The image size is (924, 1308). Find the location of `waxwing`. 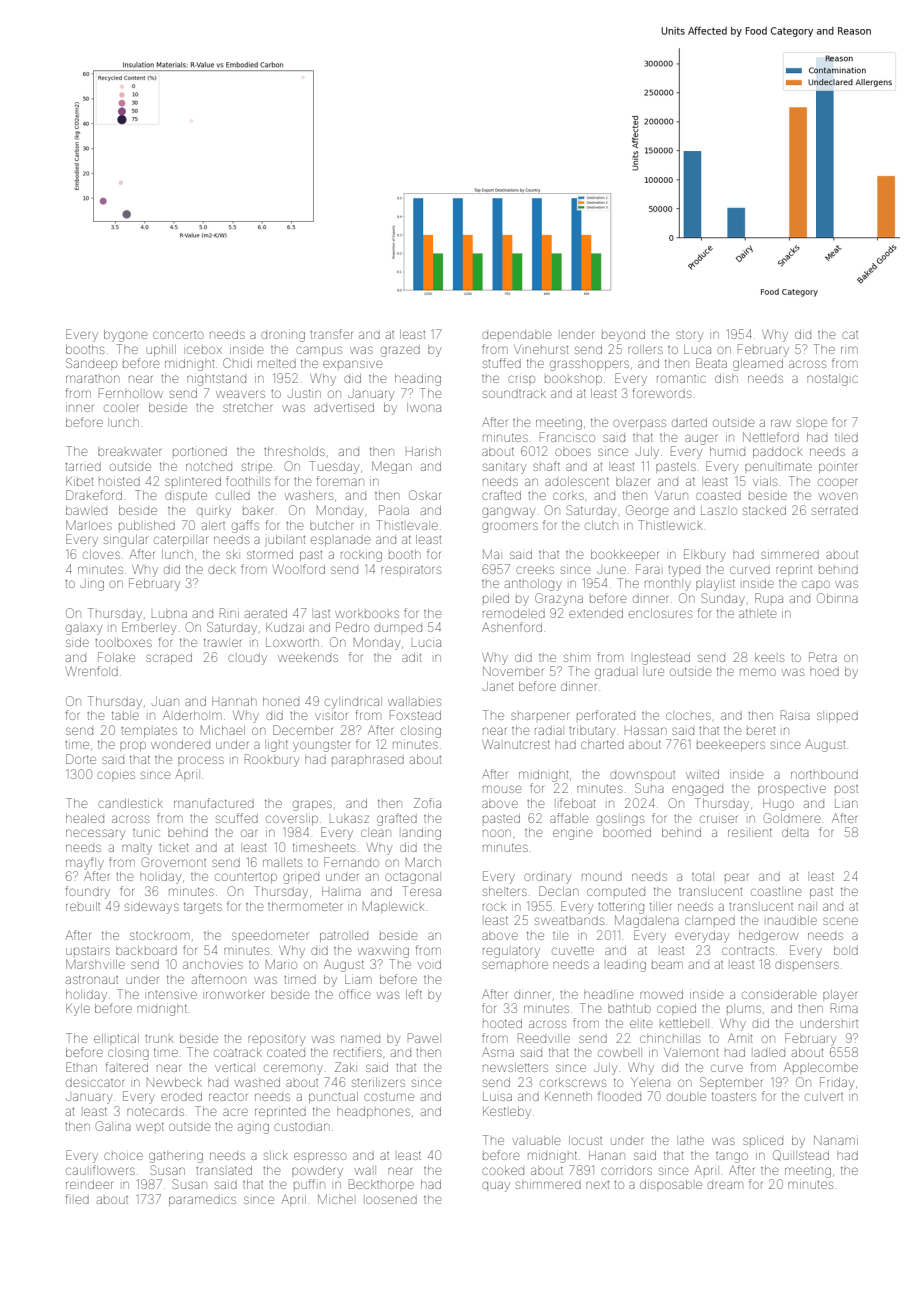

waxwing is located at coordinates (383, 952).
